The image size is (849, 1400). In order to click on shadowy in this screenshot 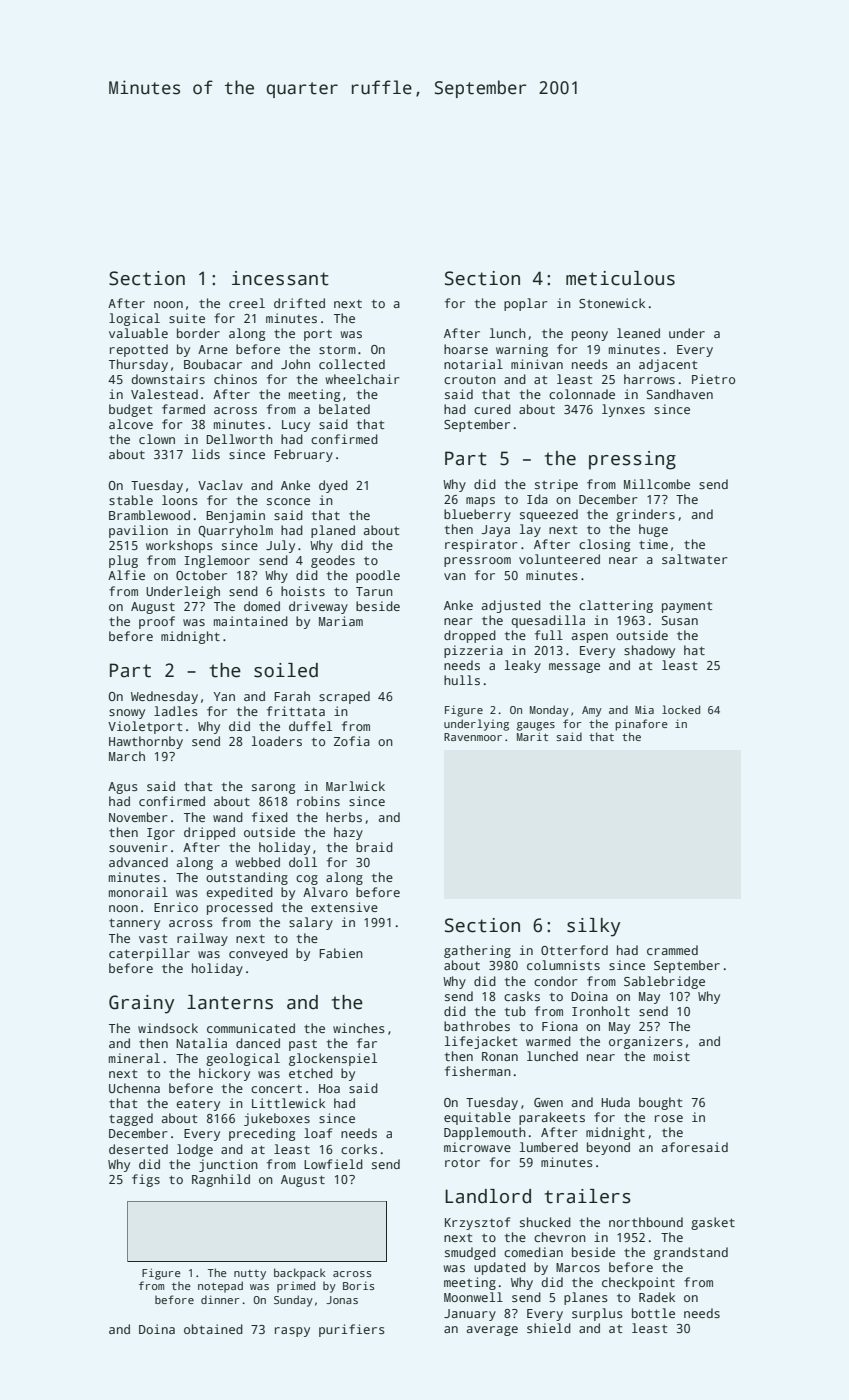, I will do `click(649, 651)`.
